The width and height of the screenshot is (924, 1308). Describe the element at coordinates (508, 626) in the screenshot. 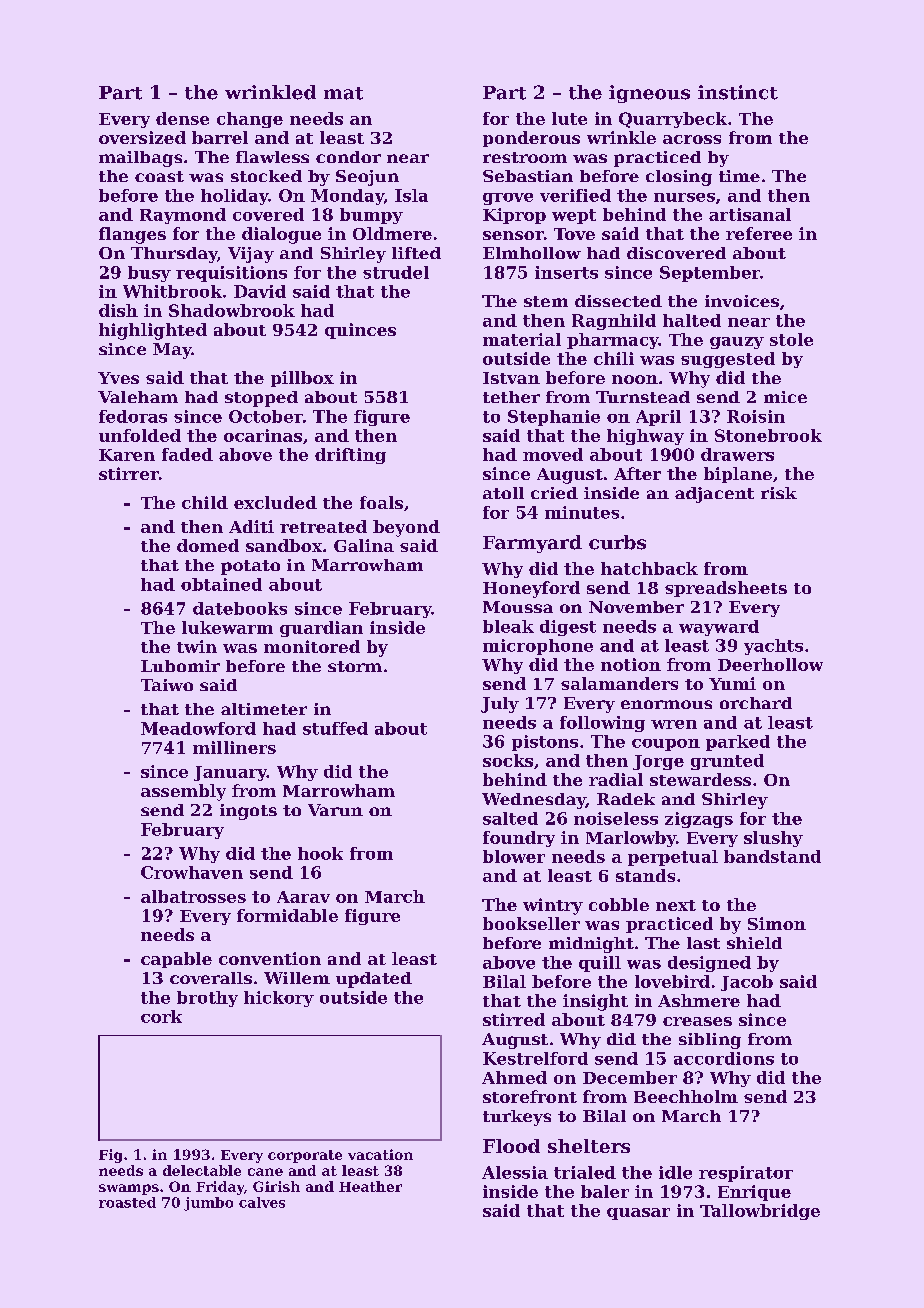

I see `bleak` at that location.
